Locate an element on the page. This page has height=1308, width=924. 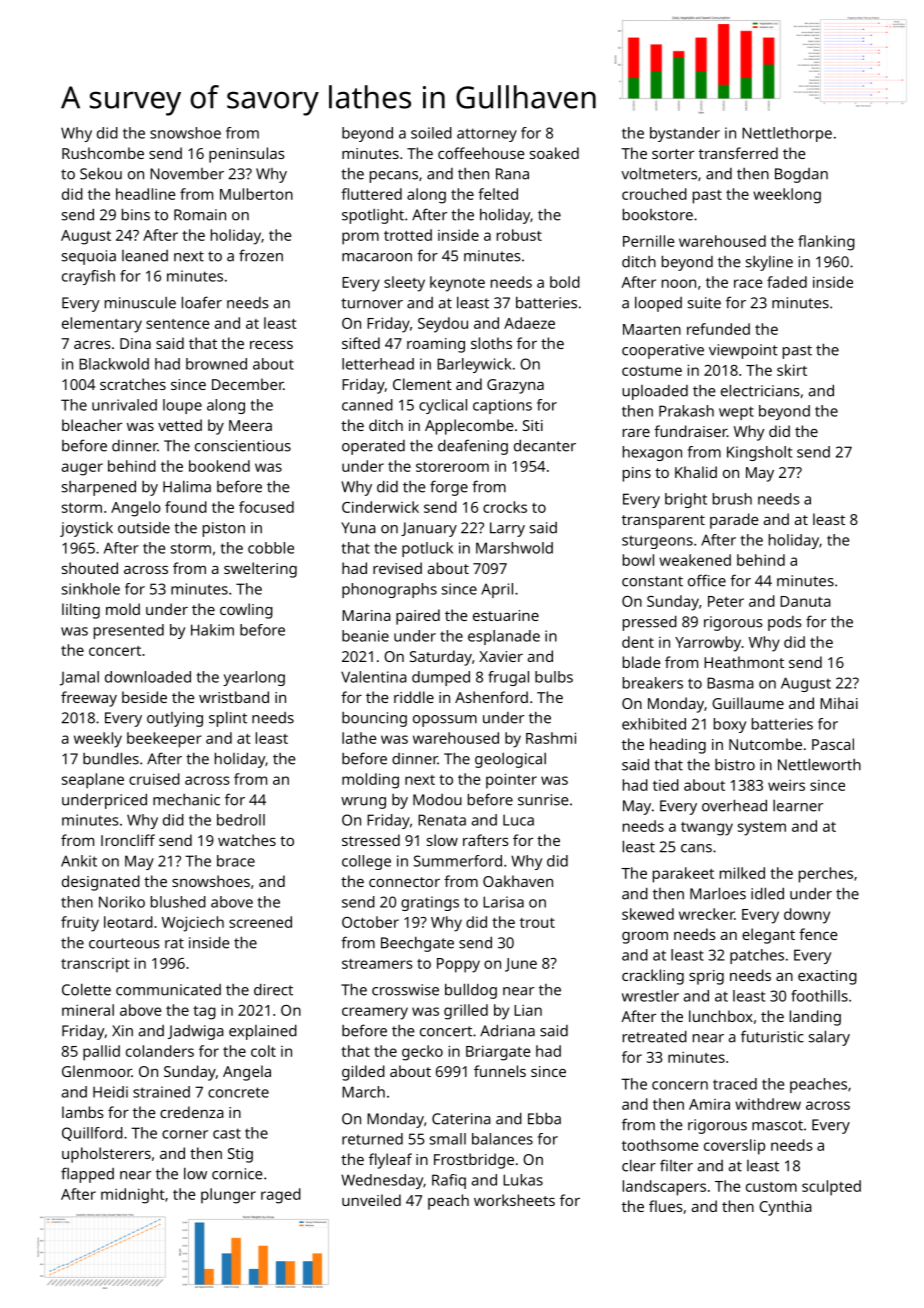
perches is located at coordinates (826, 875).
